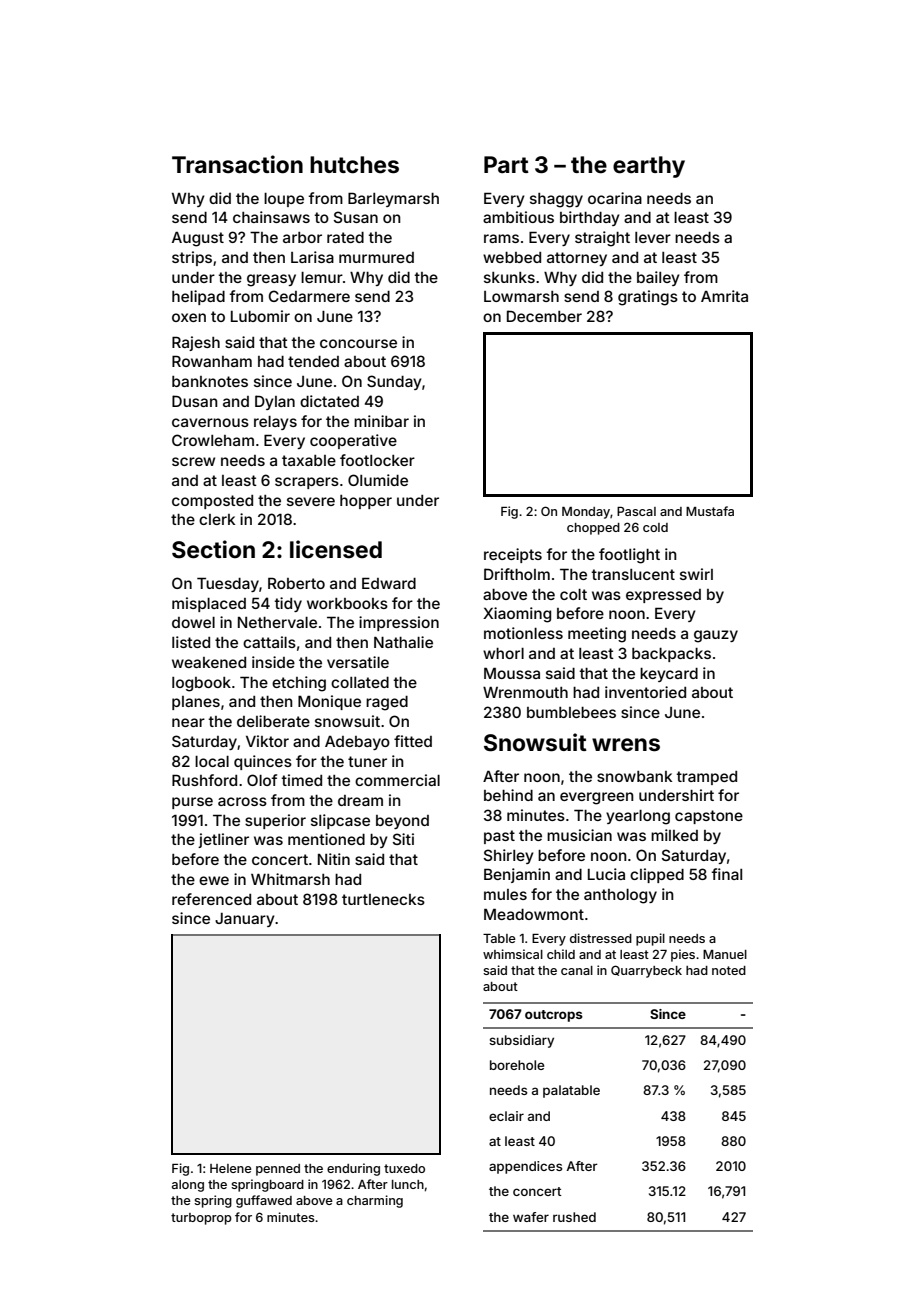  Describe the element at coordinates (195, 401) in the image. I see `Dusan` at that location.
